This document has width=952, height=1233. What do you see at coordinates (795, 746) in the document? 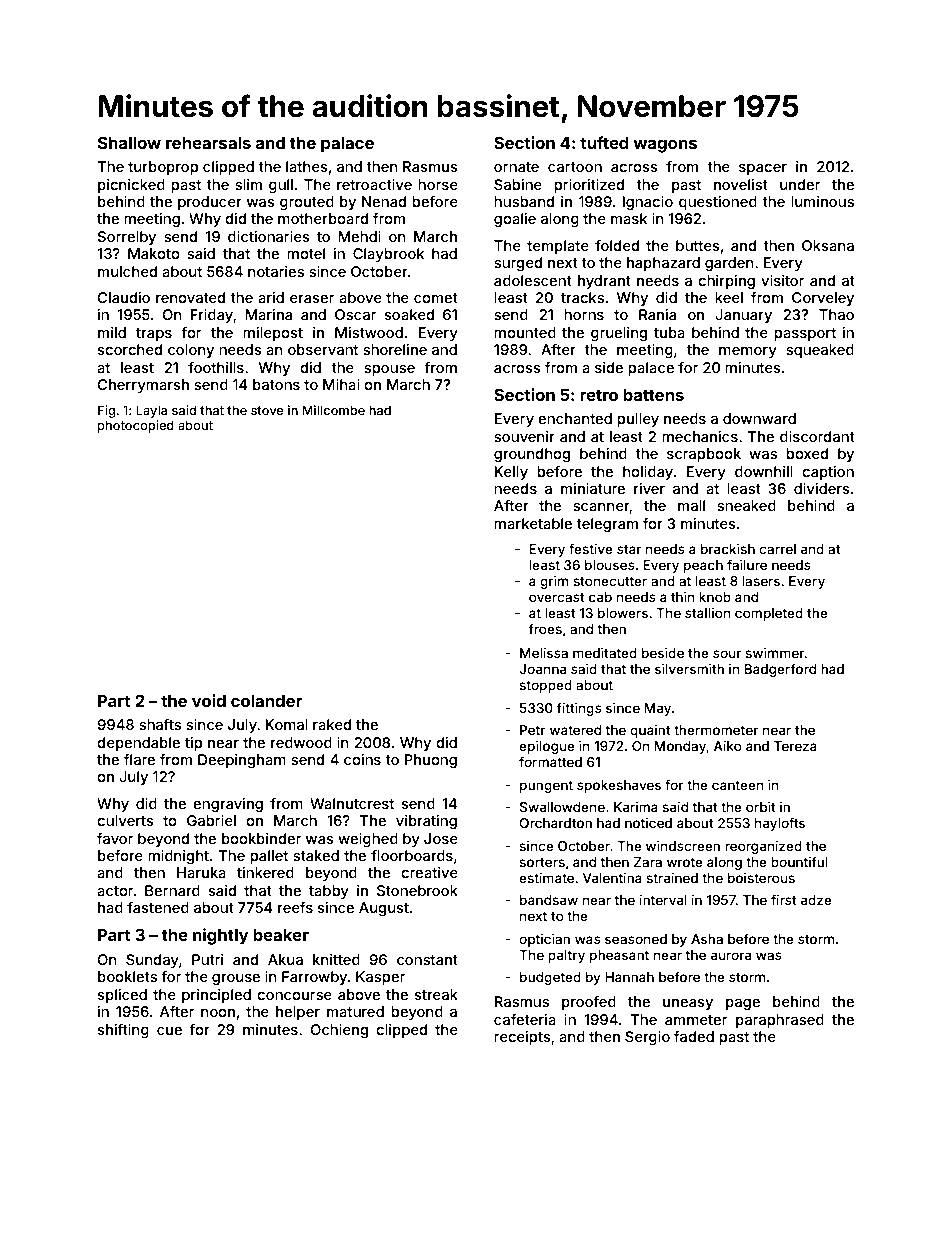
I see `Tereza` at bounding box center [795, 746].
